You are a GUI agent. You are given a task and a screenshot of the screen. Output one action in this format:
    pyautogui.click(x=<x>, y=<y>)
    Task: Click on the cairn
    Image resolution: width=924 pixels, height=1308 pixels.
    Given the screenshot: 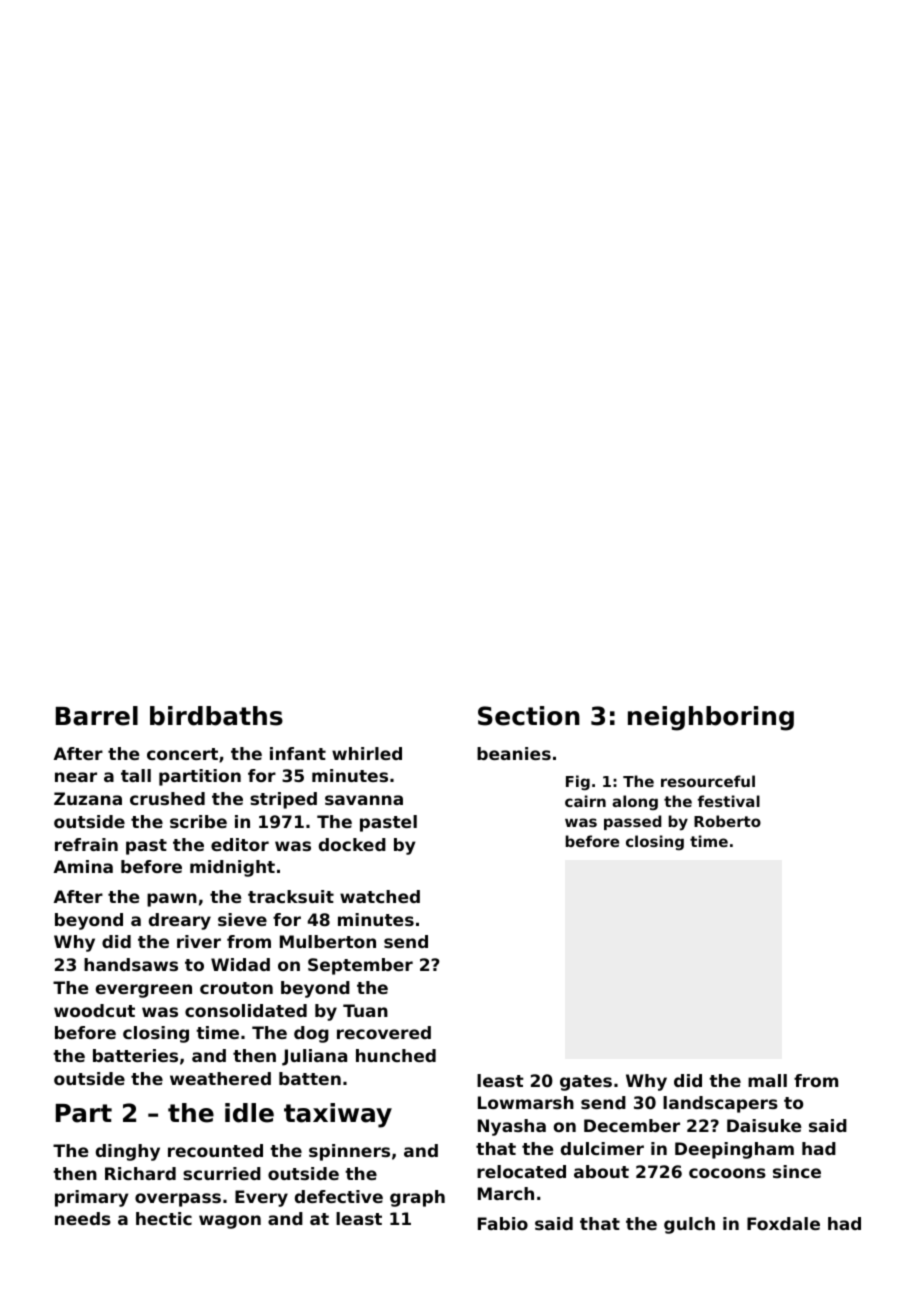 What is the action you would take?
    pyautogui.click(x=585, y=801)
